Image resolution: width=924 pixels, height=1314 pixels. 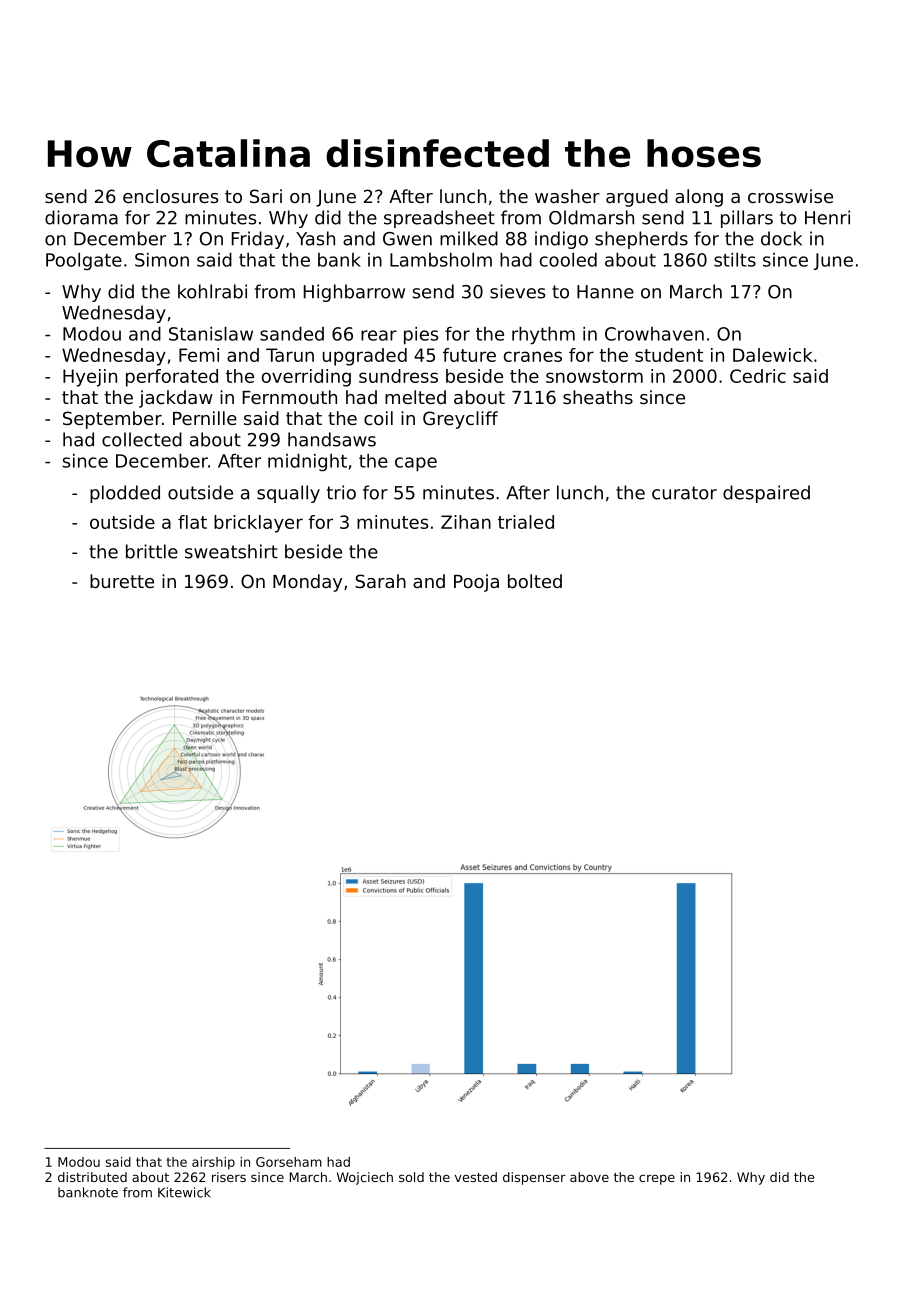 What do you see at coordinates (380, 581) in the image?
I see `Sarah` at bounding box center [380, 581].
